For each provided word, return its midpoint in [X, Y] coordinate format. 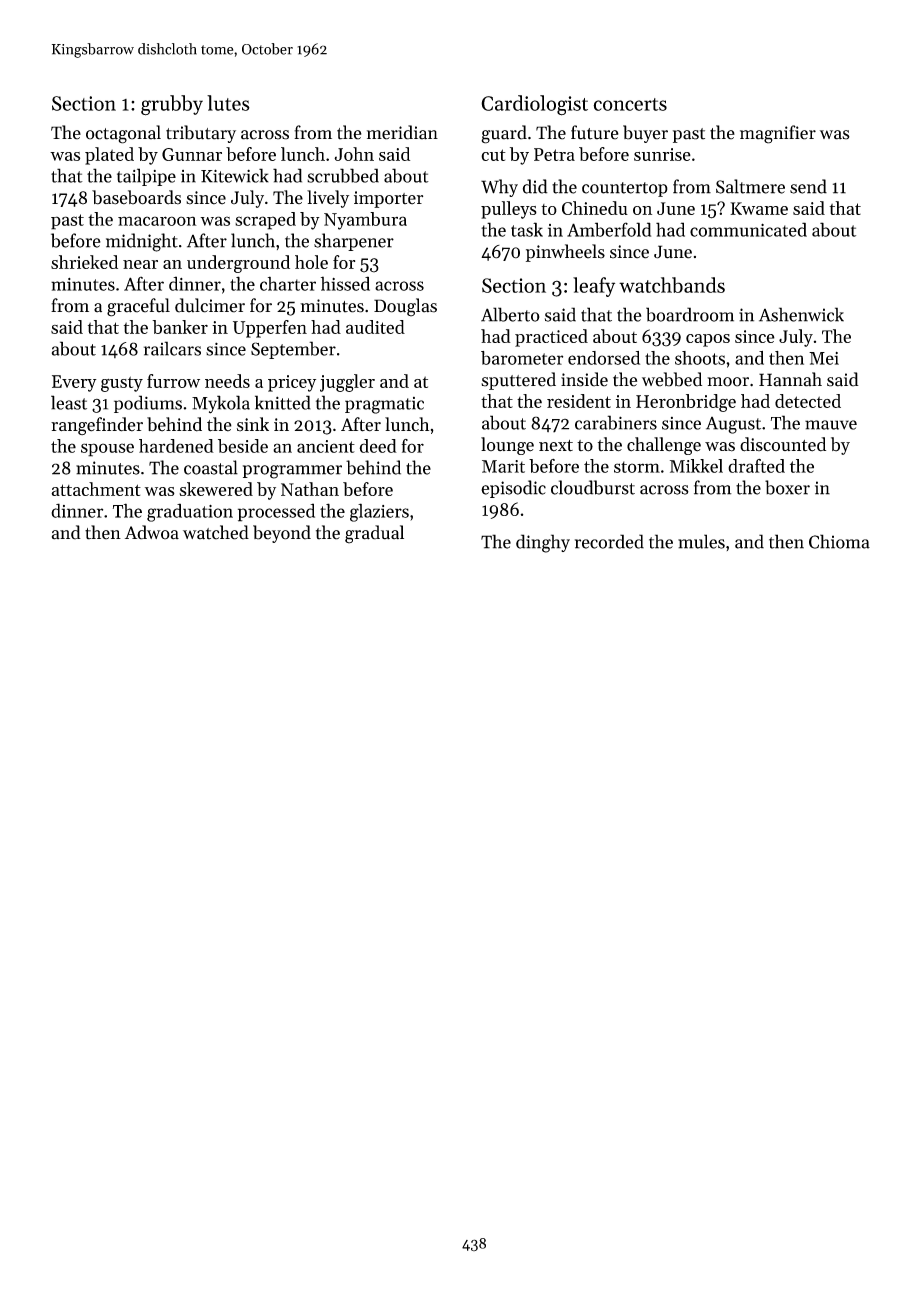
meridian [402, 132]
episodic [513, 489]
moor [728, 382]
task [527, 229]
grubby [172, 105]
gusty [122, 384]
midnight [142, 242]
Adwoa [152, 532]
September [293, 350]
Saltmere [750, 186]
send [808, 186]
